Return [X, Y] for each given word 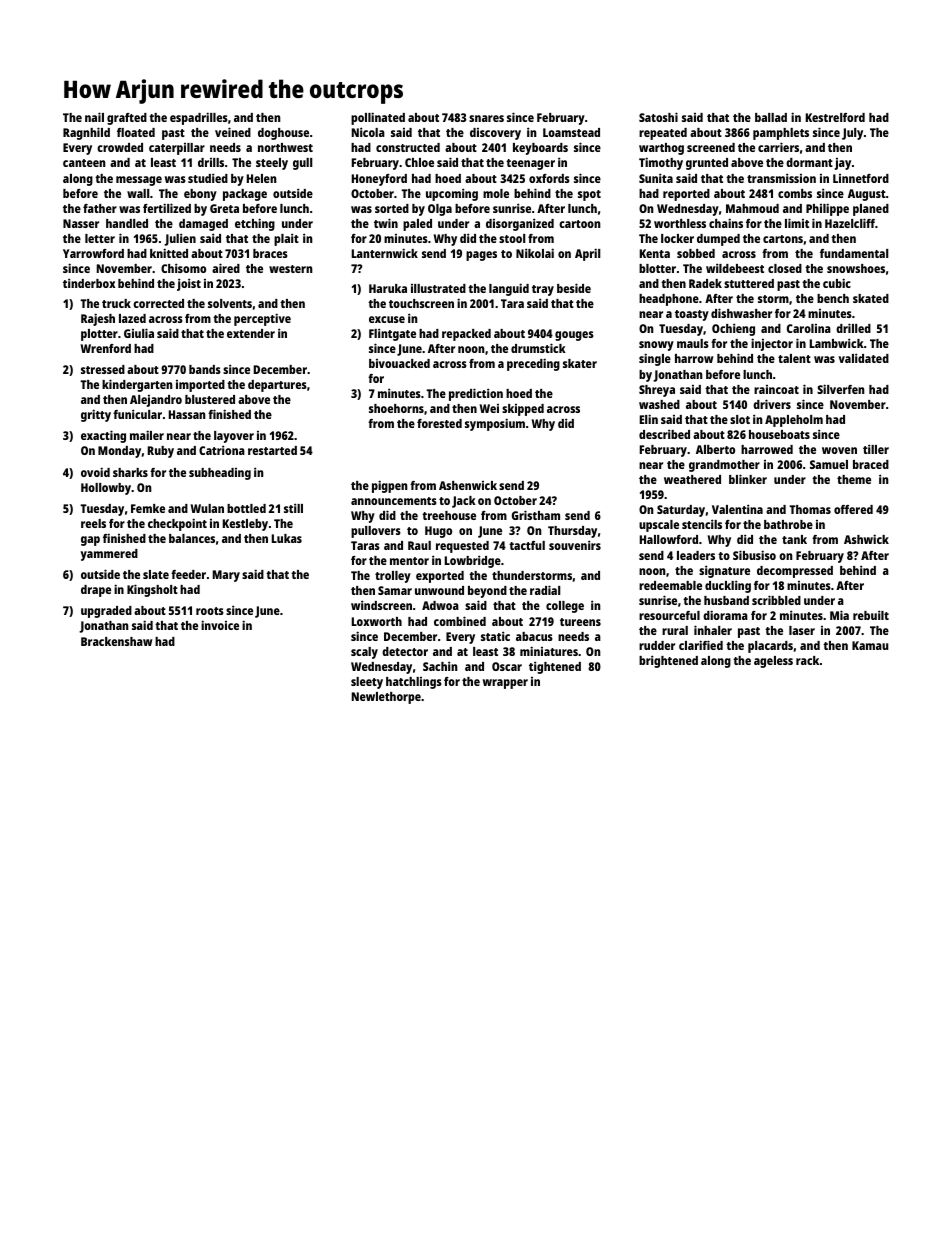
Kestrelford [835, 117]
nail [94, 117]
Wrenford [106, 348]
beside [574, 288]
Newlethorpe [386, 698]
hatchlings [414, 683]
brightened [668, 661]
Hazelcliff [850, 223]
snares [486, 118]
